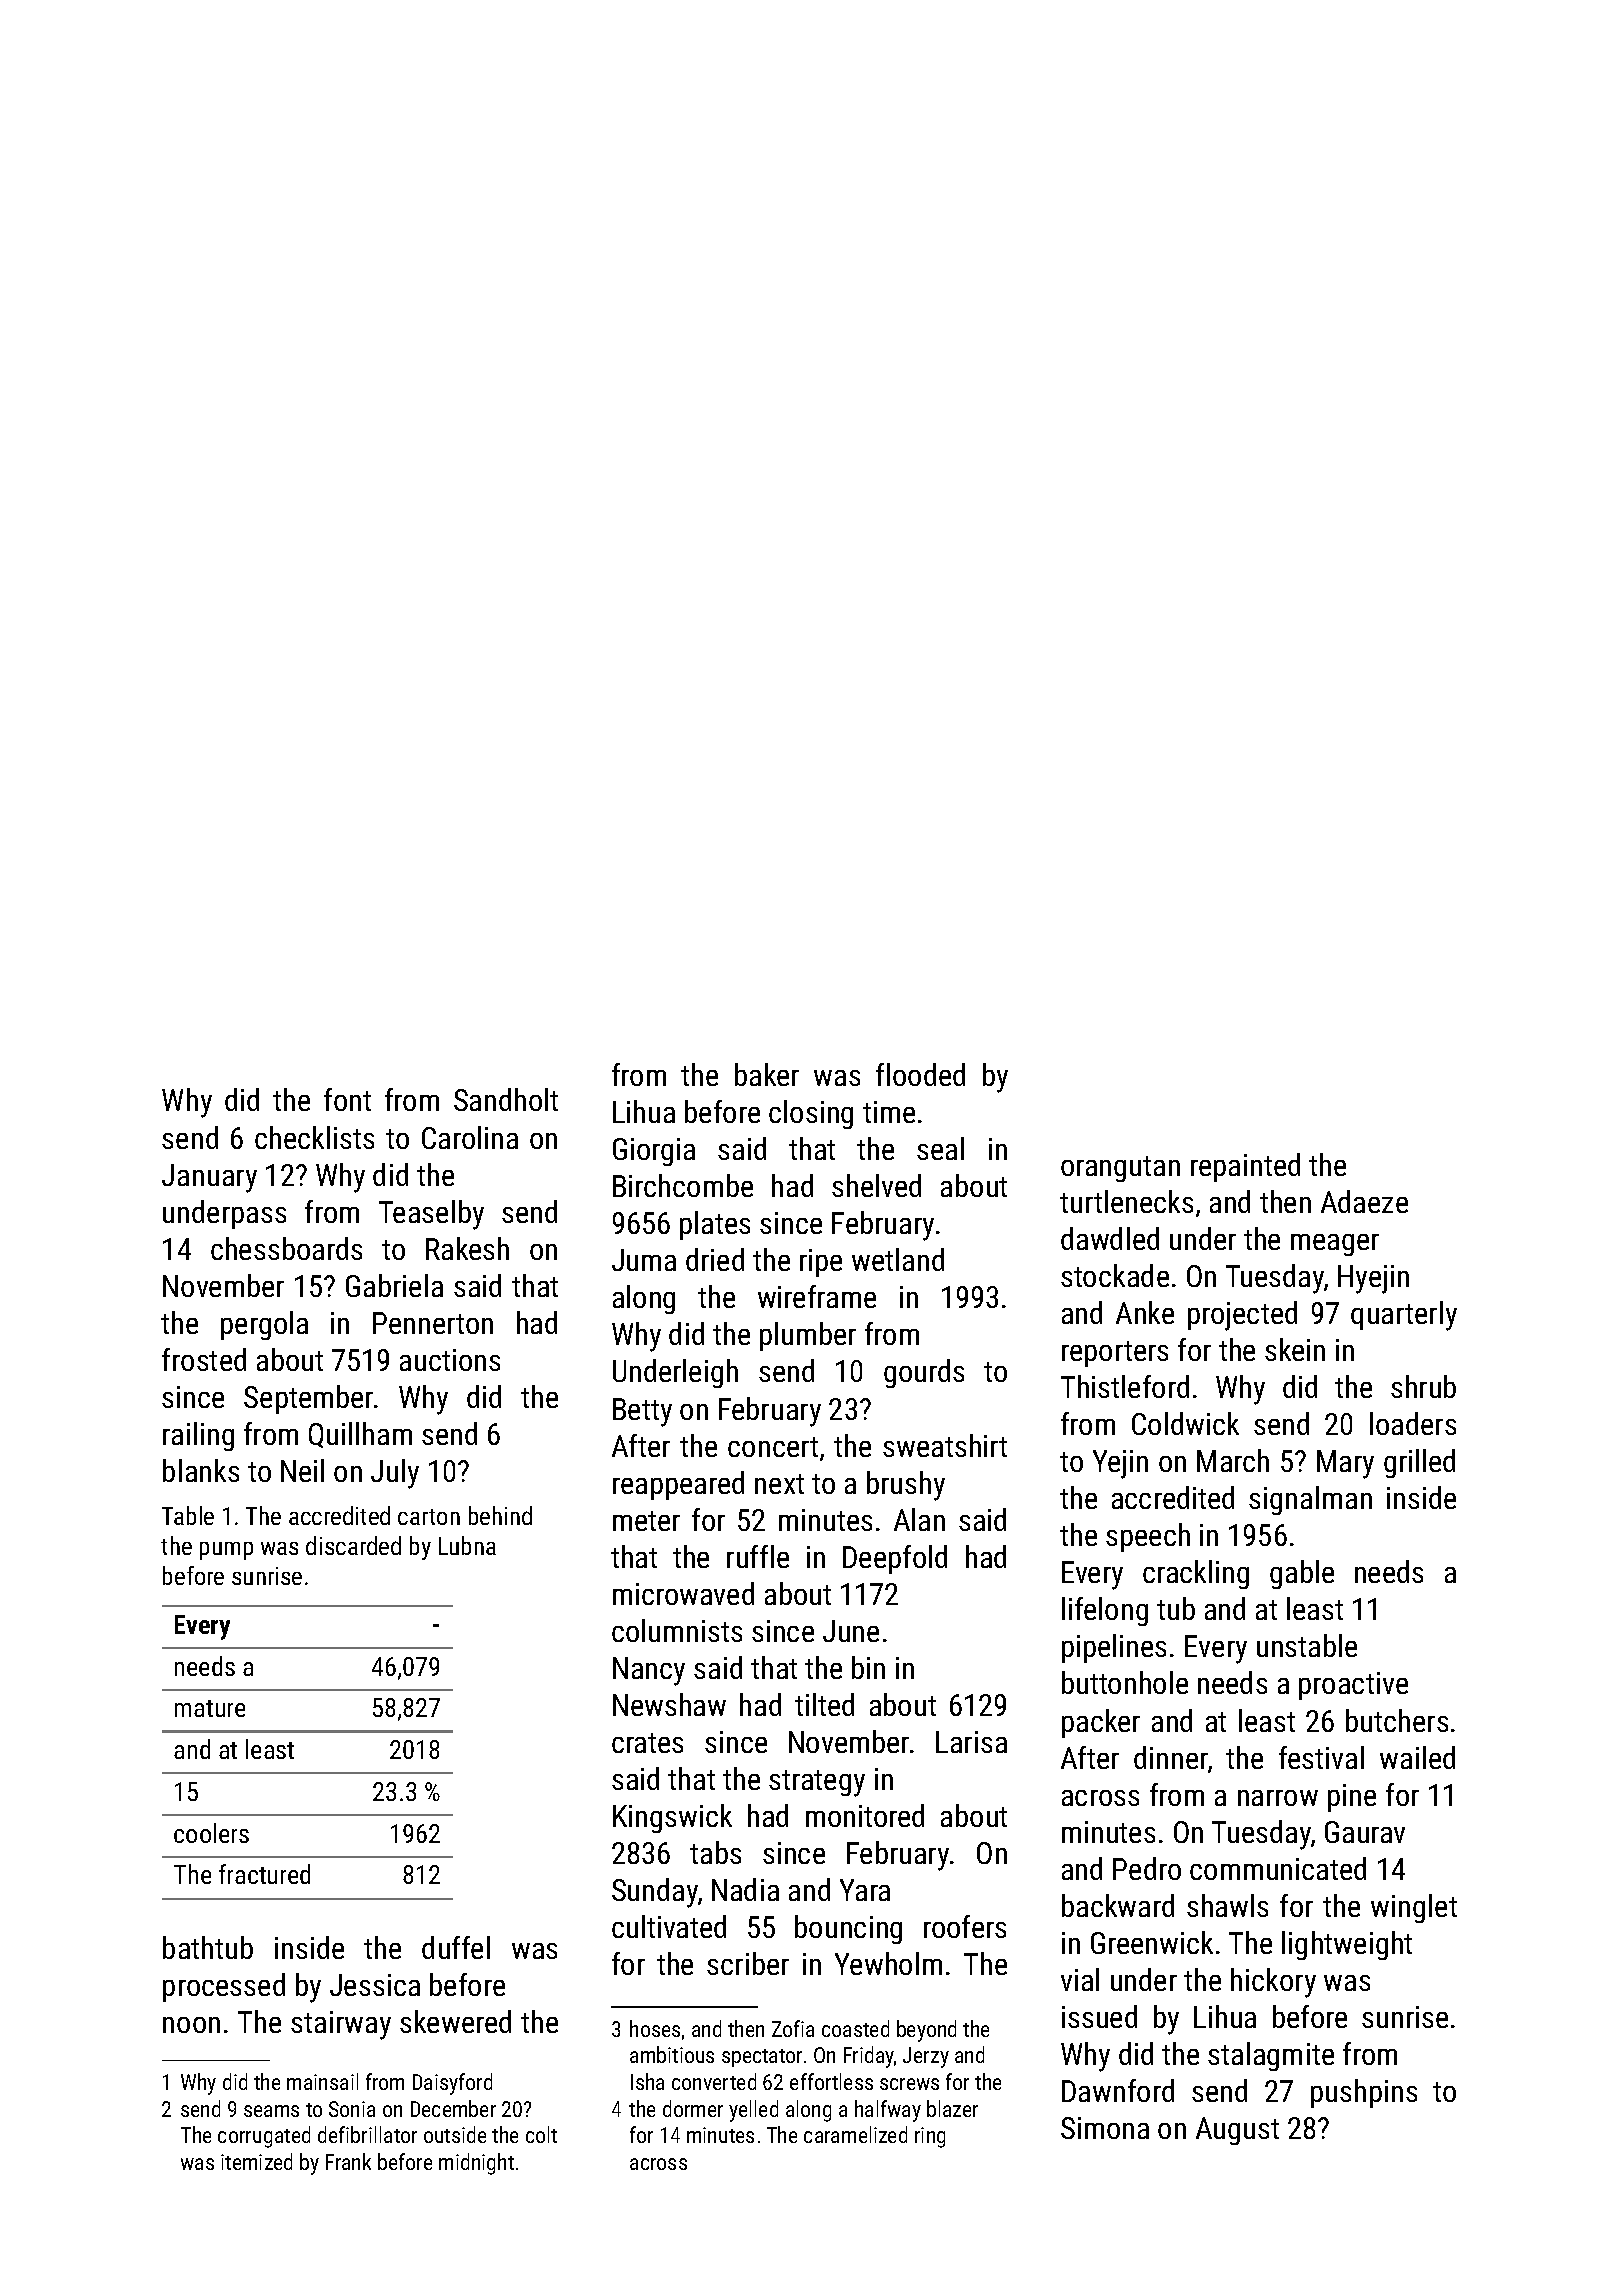 This document has width=1620, height=2292. I want to click on Greenwick, so click(1152, 1942).
